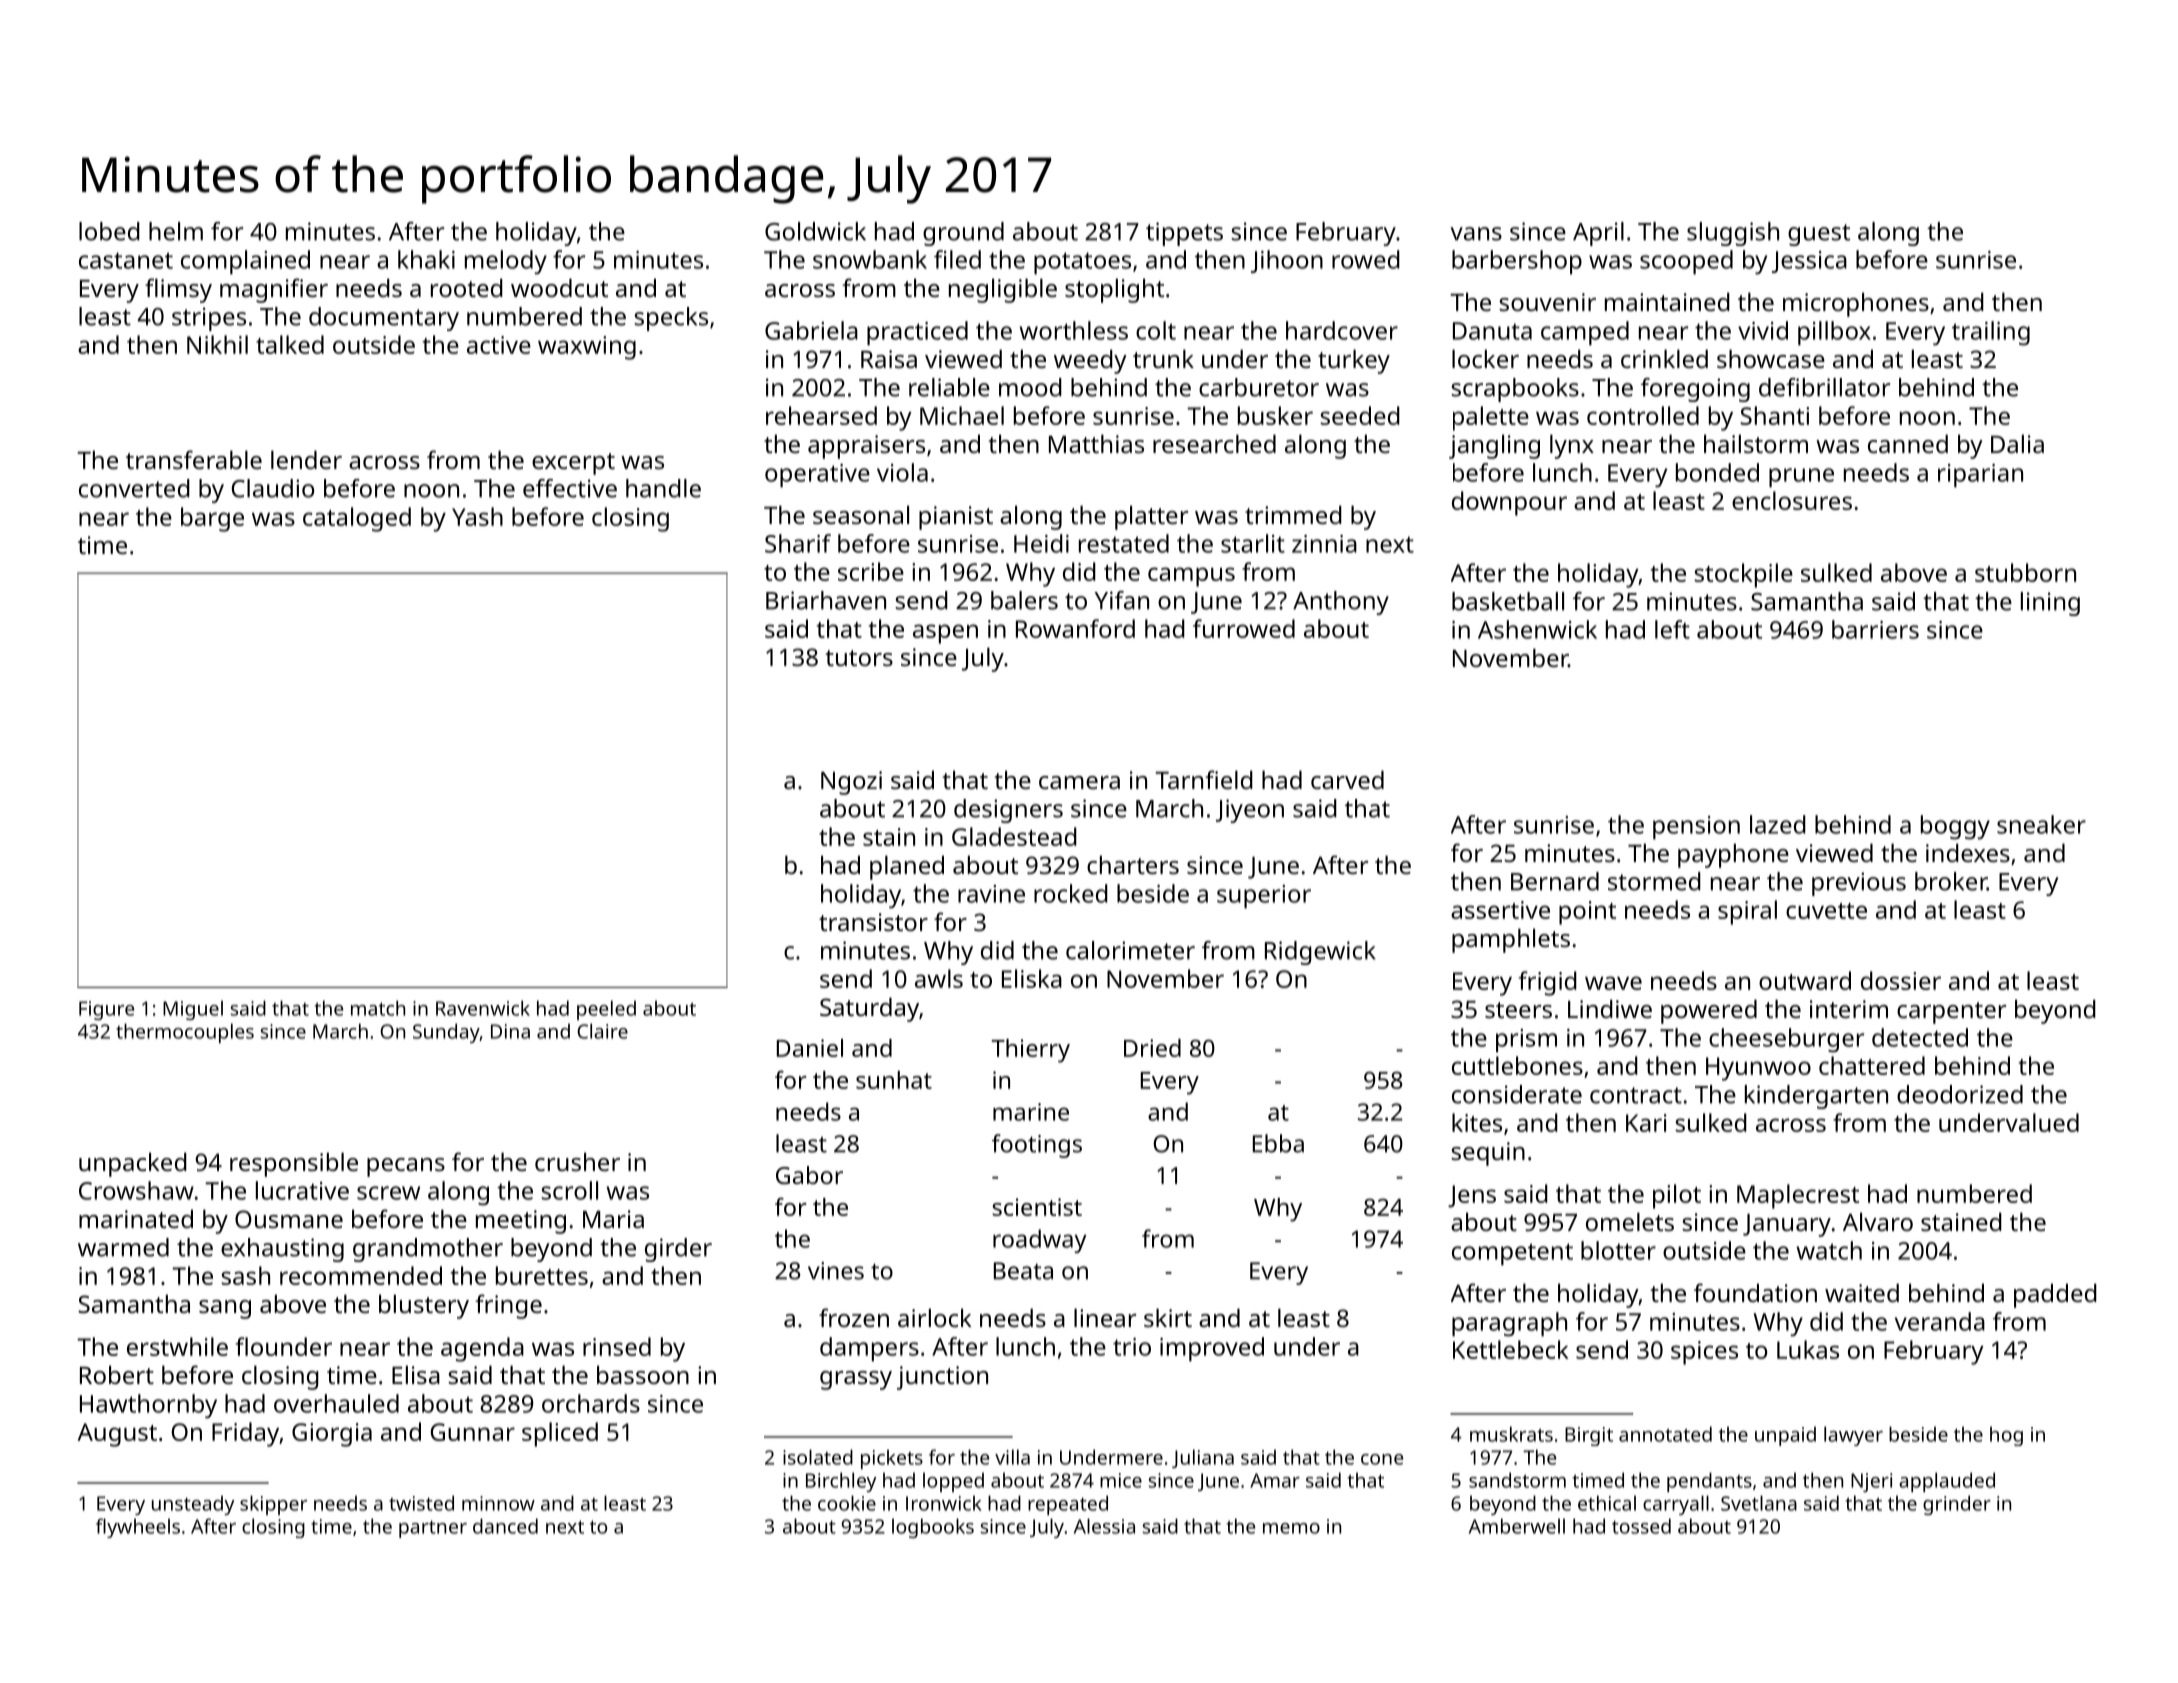 The image size is (2178, 1683). I want to click on barriers, so click(1875, 629).
